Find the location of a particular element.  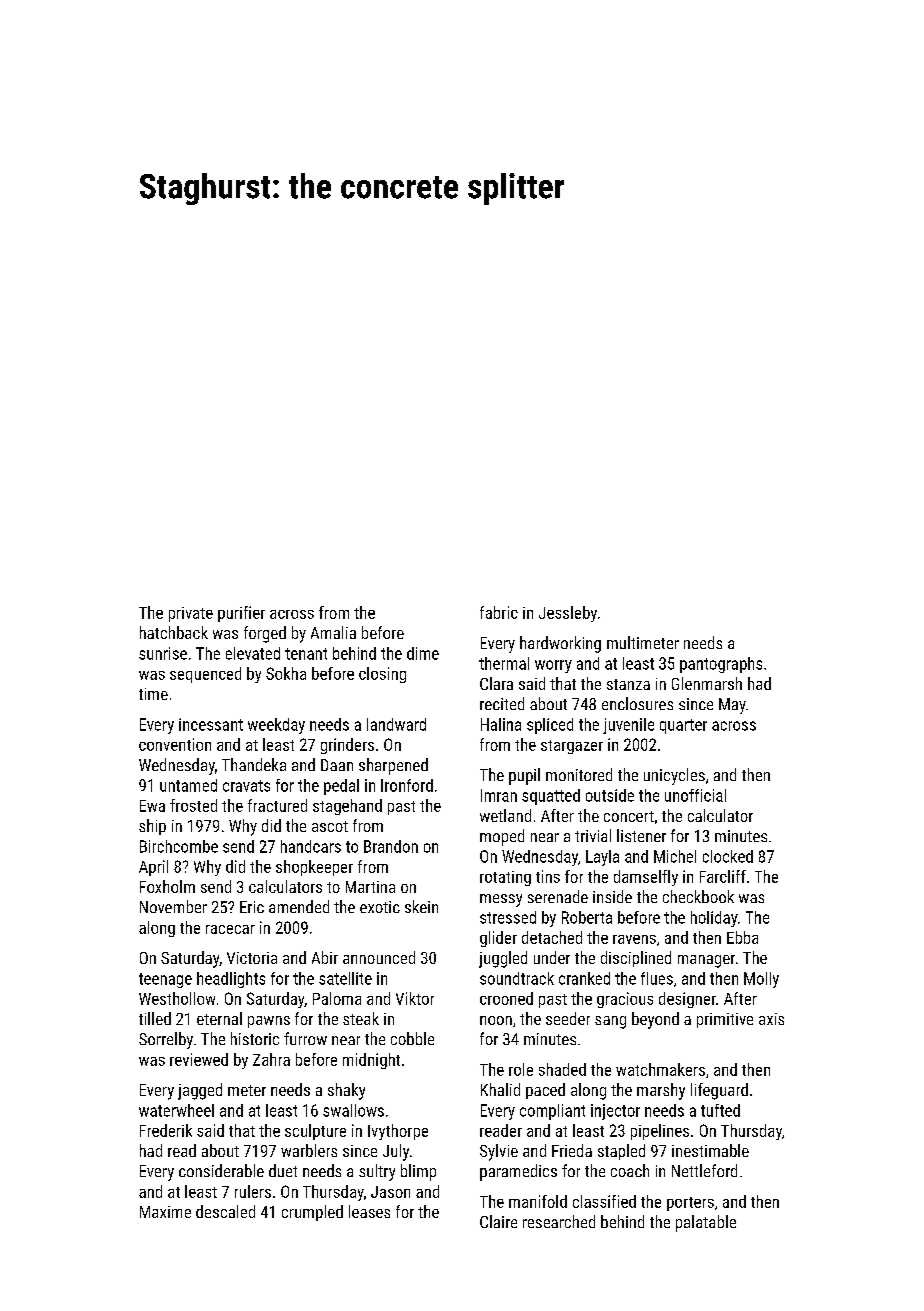

jagged is located at coordinates (200, 1091).
